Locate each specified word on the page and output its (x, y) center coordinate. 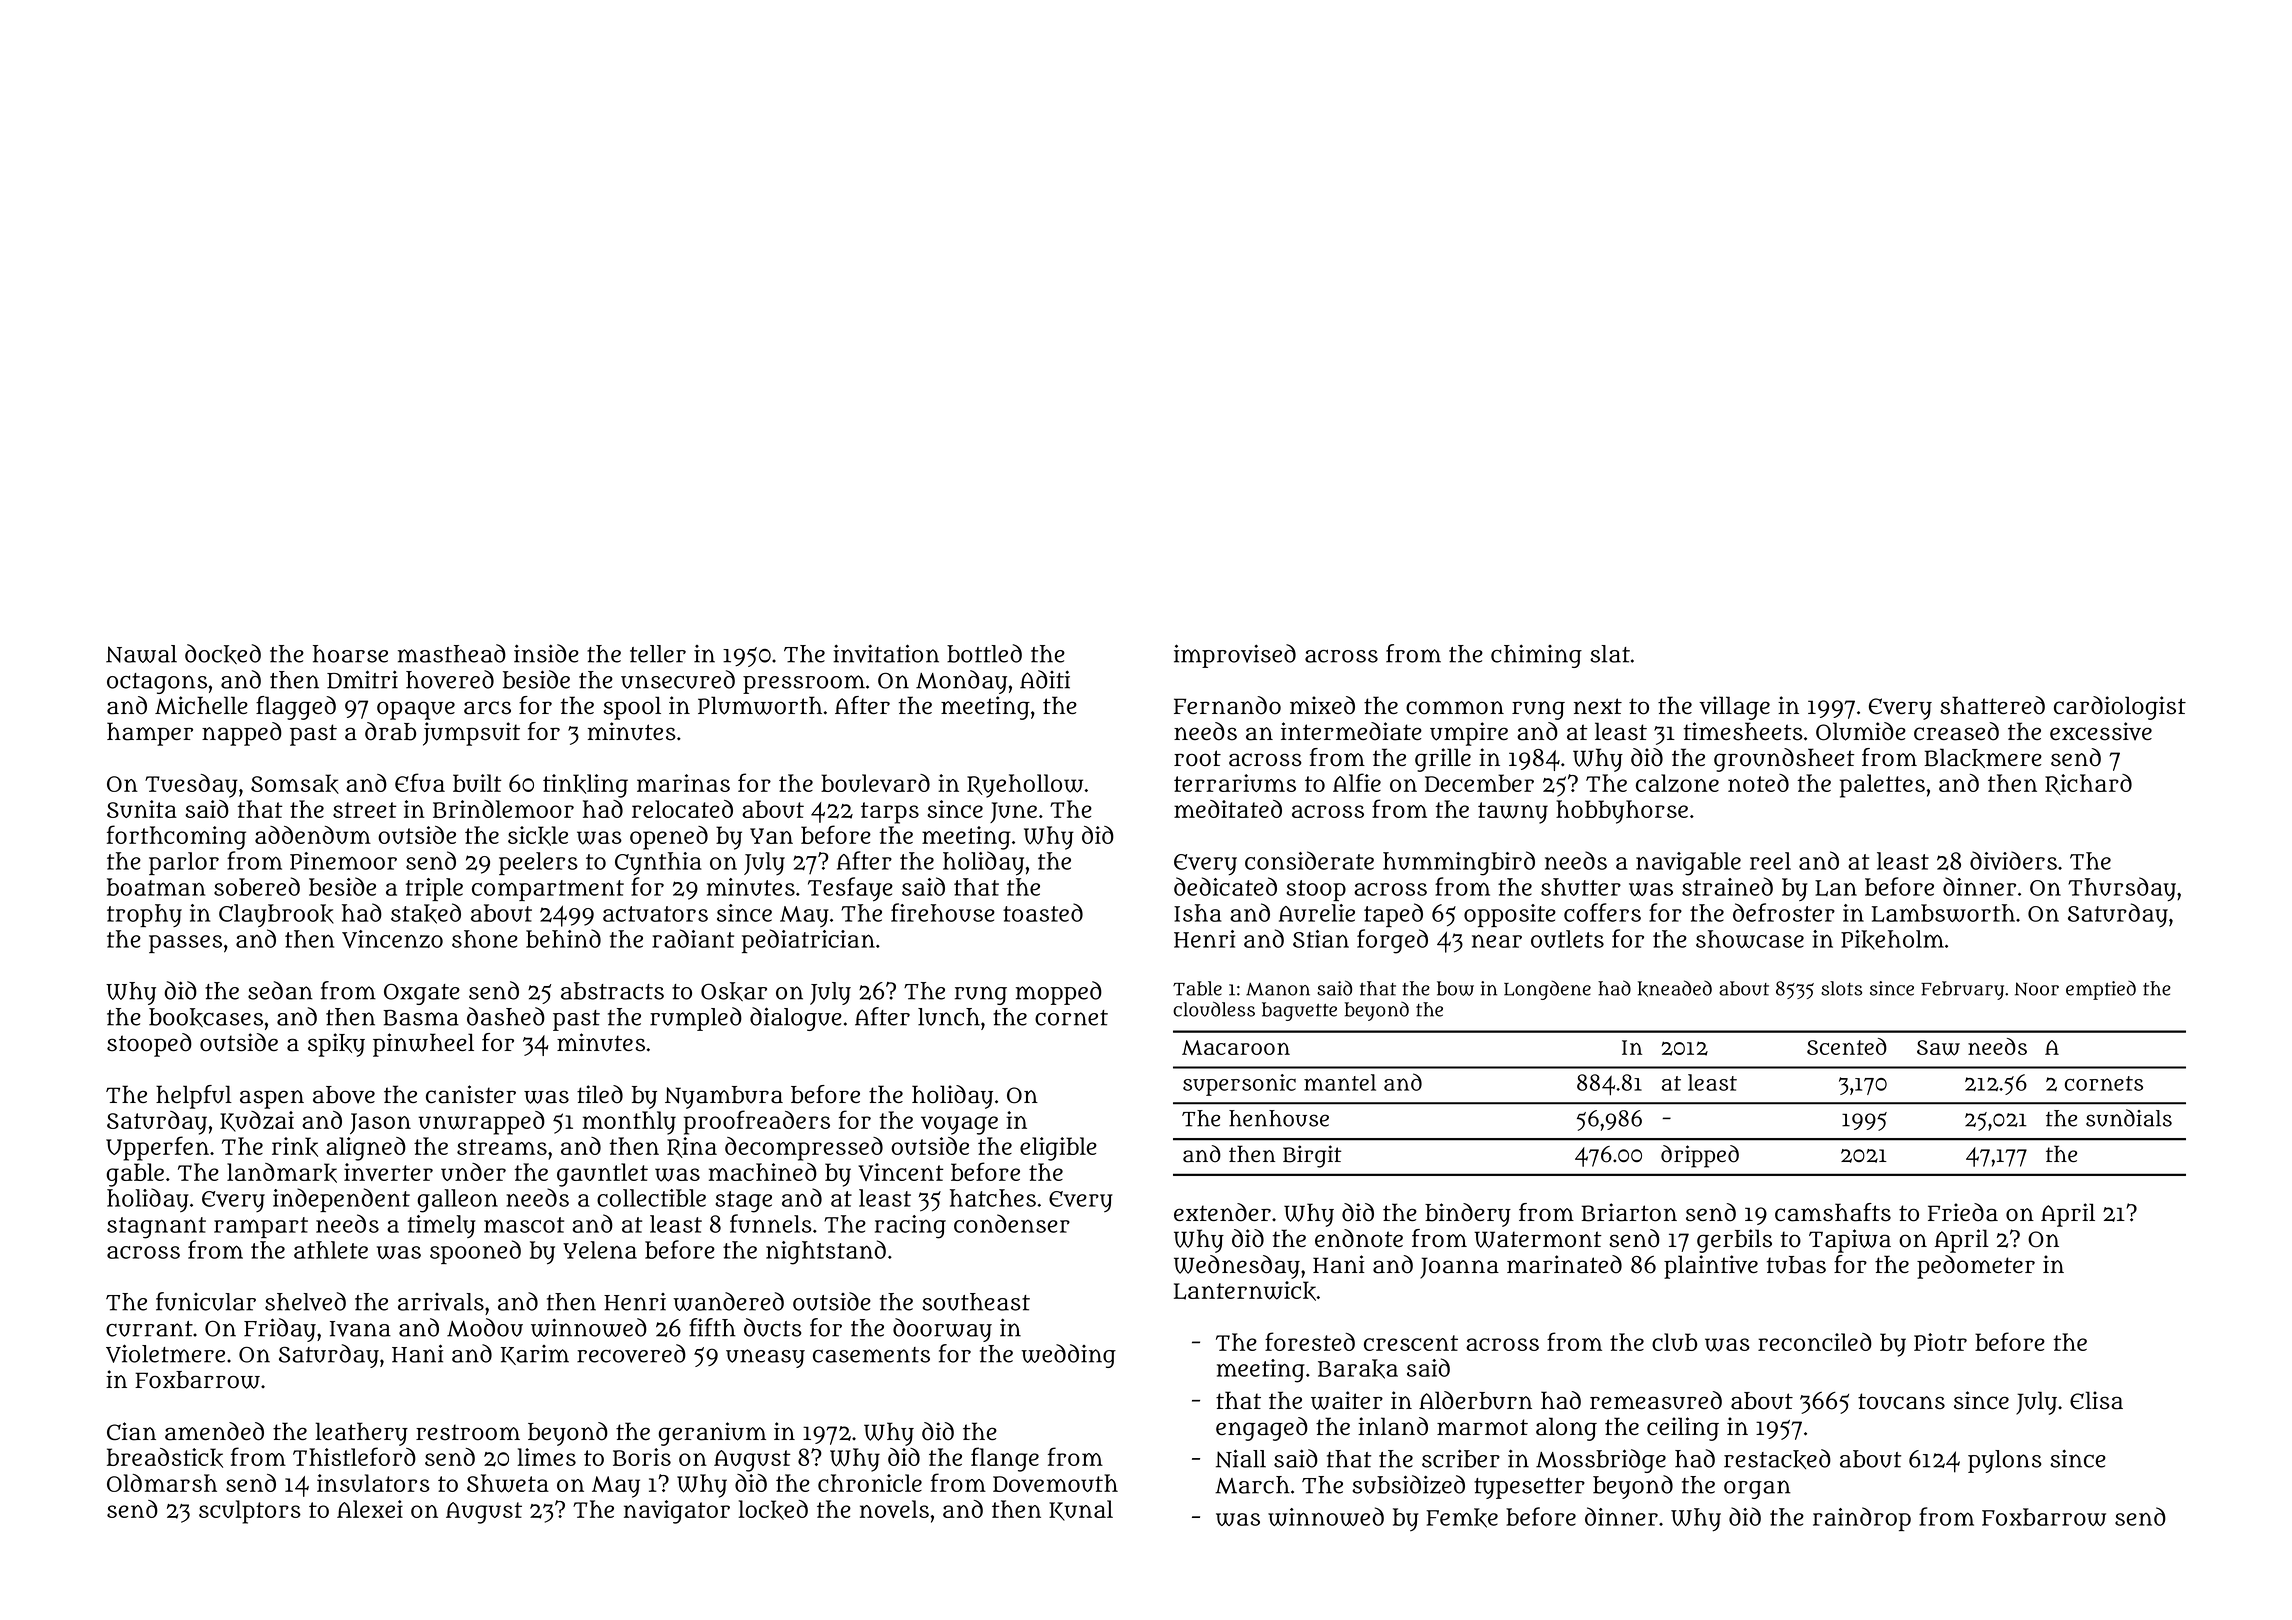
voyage (959, 1125)
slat (1610, 654)
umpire (1469, 734)
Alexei (370, 1509)
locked (773, 1510)
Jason (380, 1123)
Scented (1847, 1046)
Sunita (142, 809)
